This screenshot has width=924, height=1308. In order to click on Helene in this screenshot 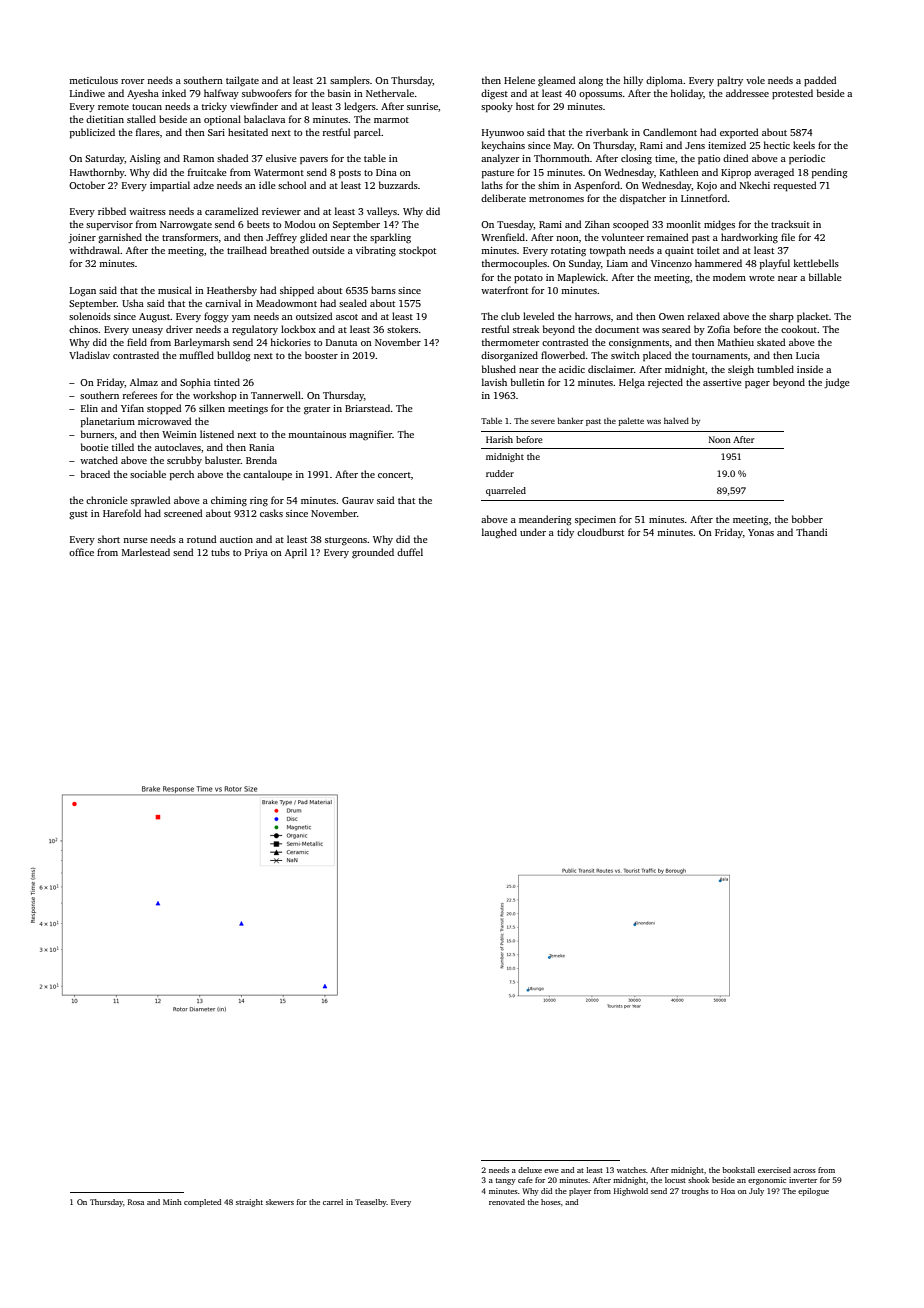, I will do `click(519, 80)`.
